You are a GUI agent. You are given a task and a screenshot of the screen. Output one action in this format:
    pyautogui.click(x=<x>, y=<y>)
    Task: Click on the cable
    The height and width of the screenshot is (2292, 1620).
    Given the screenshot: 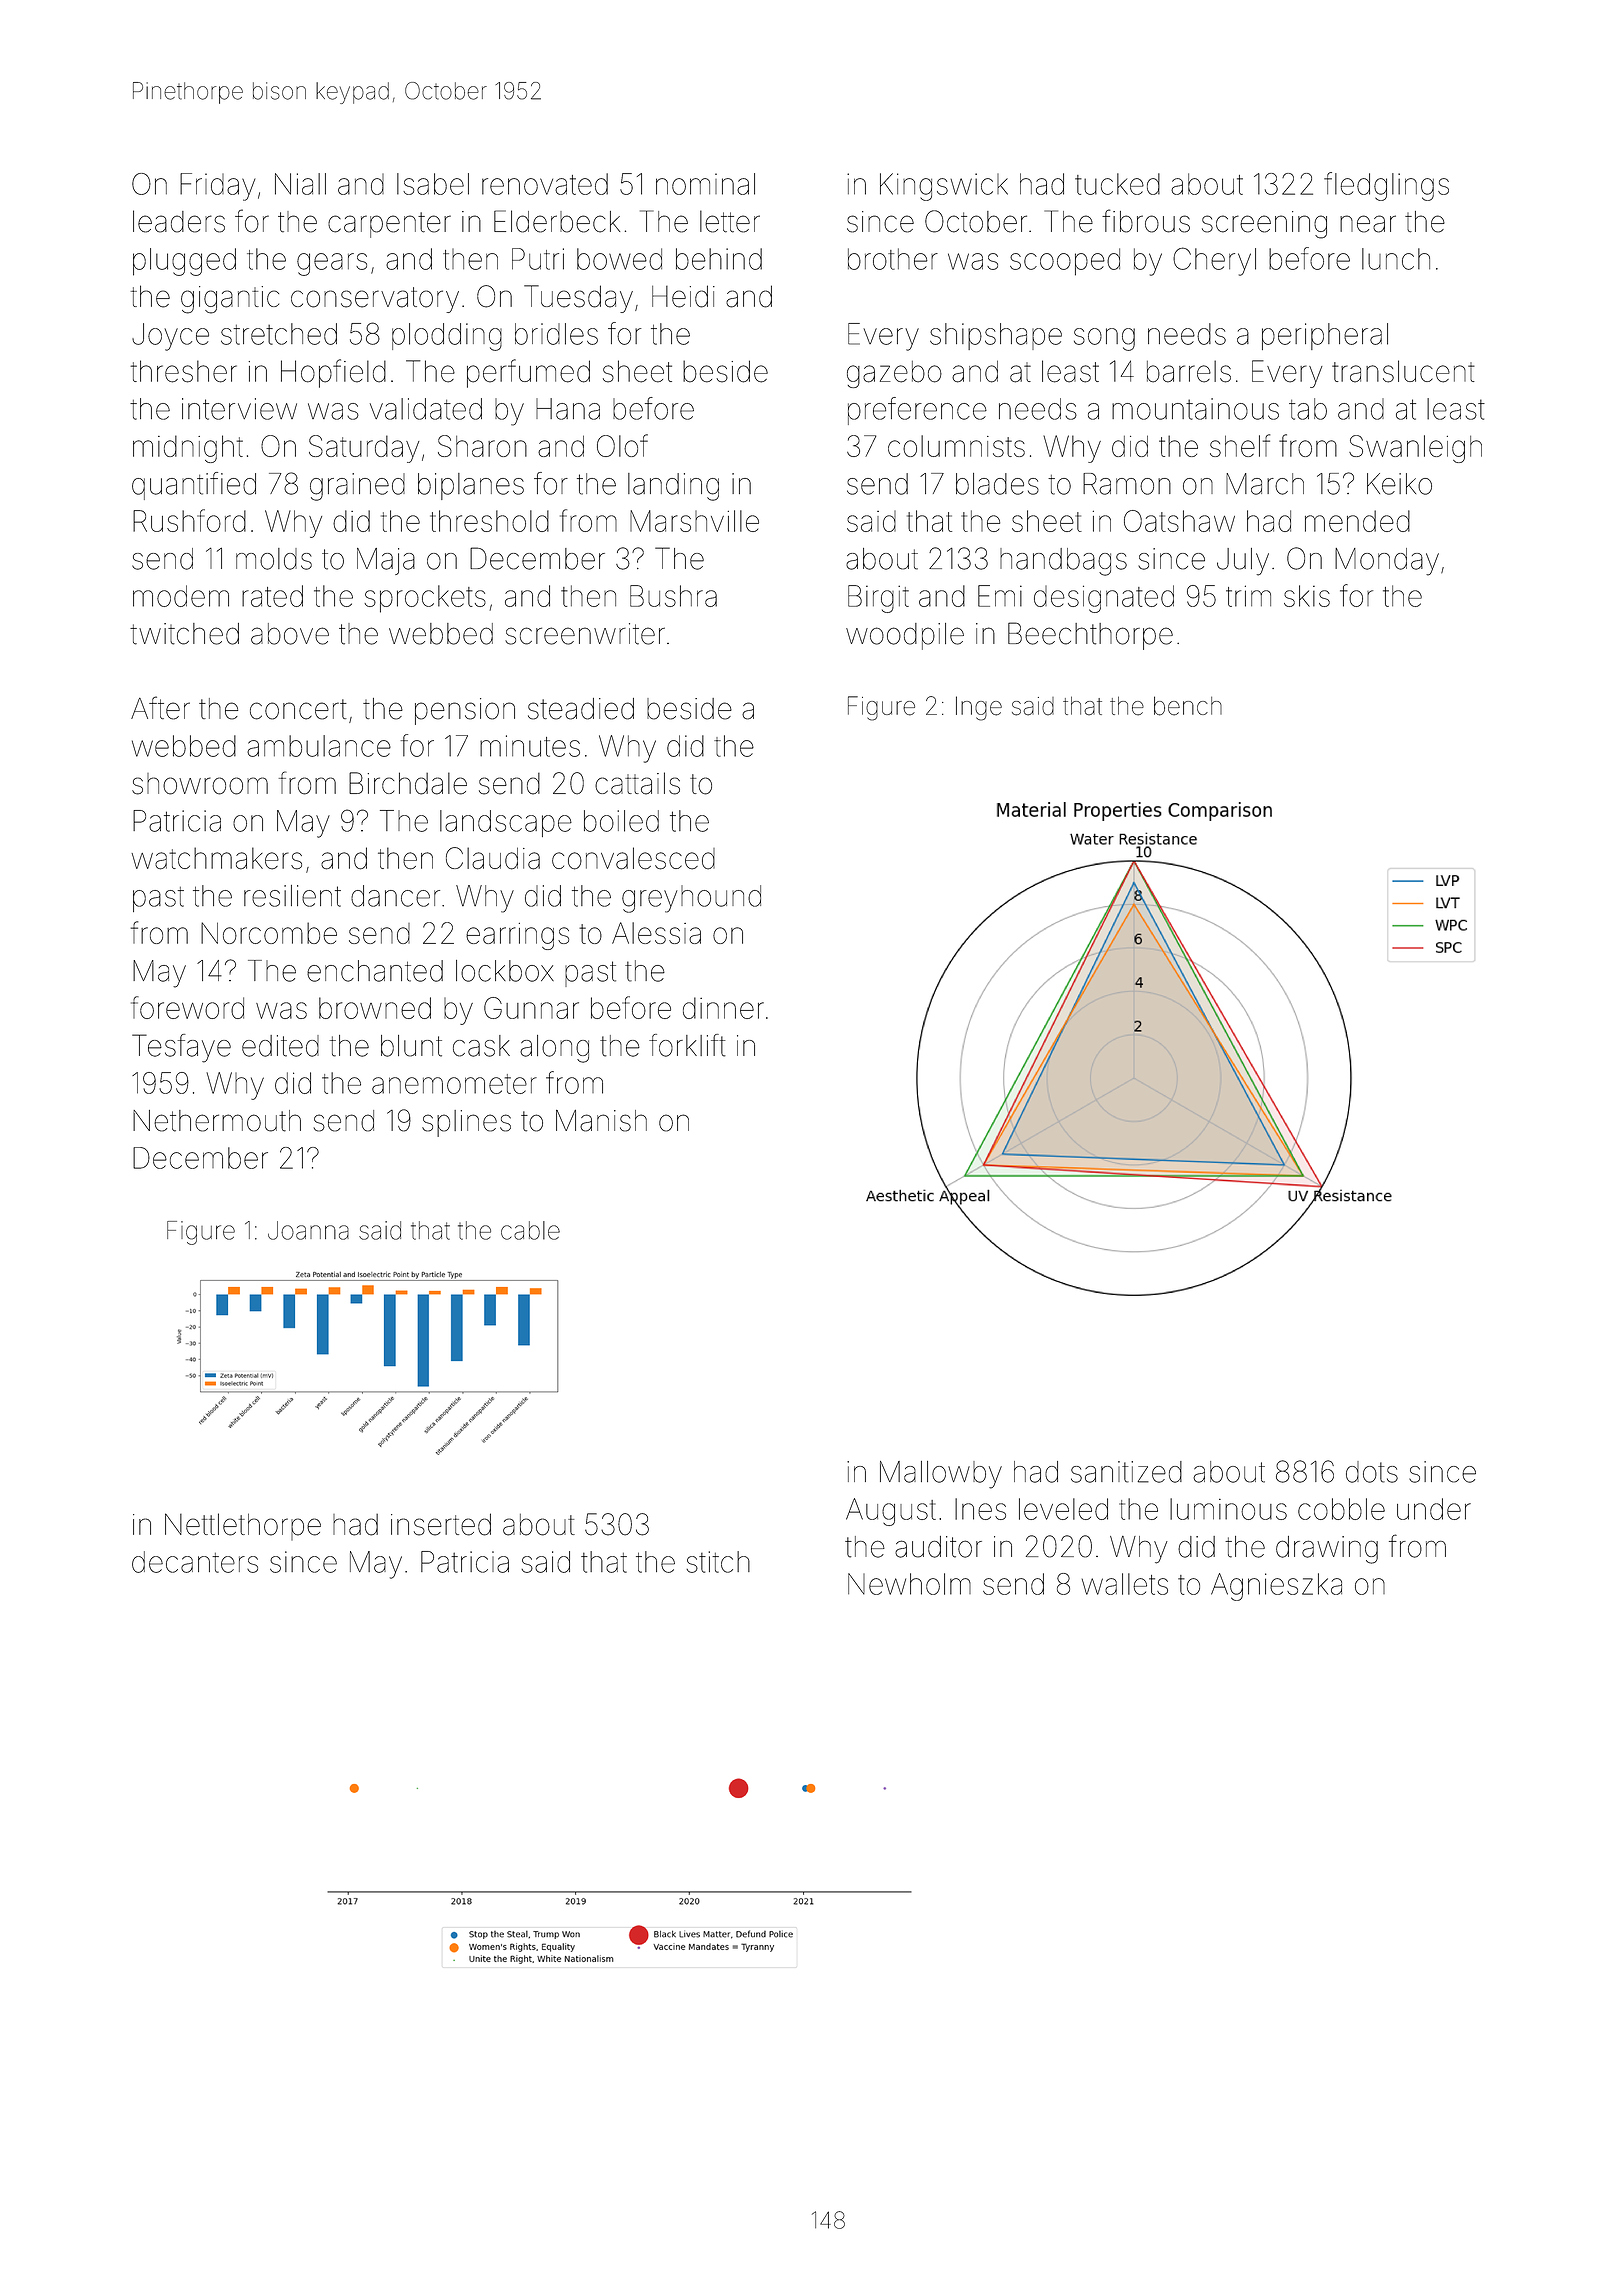 What is the action you would take?
    pyautogui.click(x=530, y=1230)
